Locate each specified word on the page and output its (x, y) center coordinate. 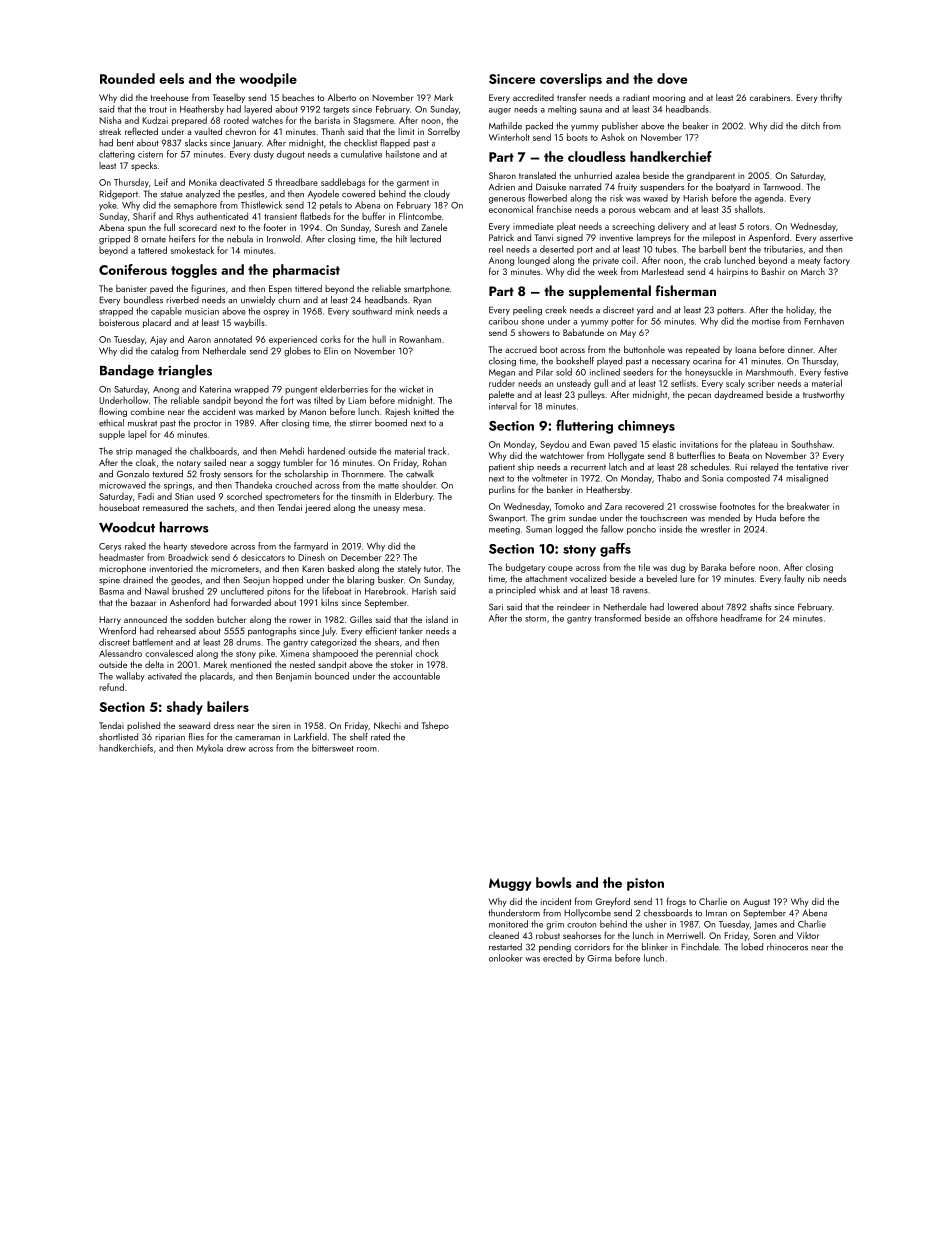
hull (379, 339)
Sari (496, 607)
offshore (702, 618)
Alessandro (120, 653)
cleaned (504, 935)
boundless (143, 300)
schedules (710, 467)
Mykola (209, 749)
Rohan (434, 462)
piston (645, 884)
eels (171, 78)
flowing (113, 412)
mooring (669, 98)
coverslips (571, 80)
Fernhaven (824, 321)
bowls (553, 882)
